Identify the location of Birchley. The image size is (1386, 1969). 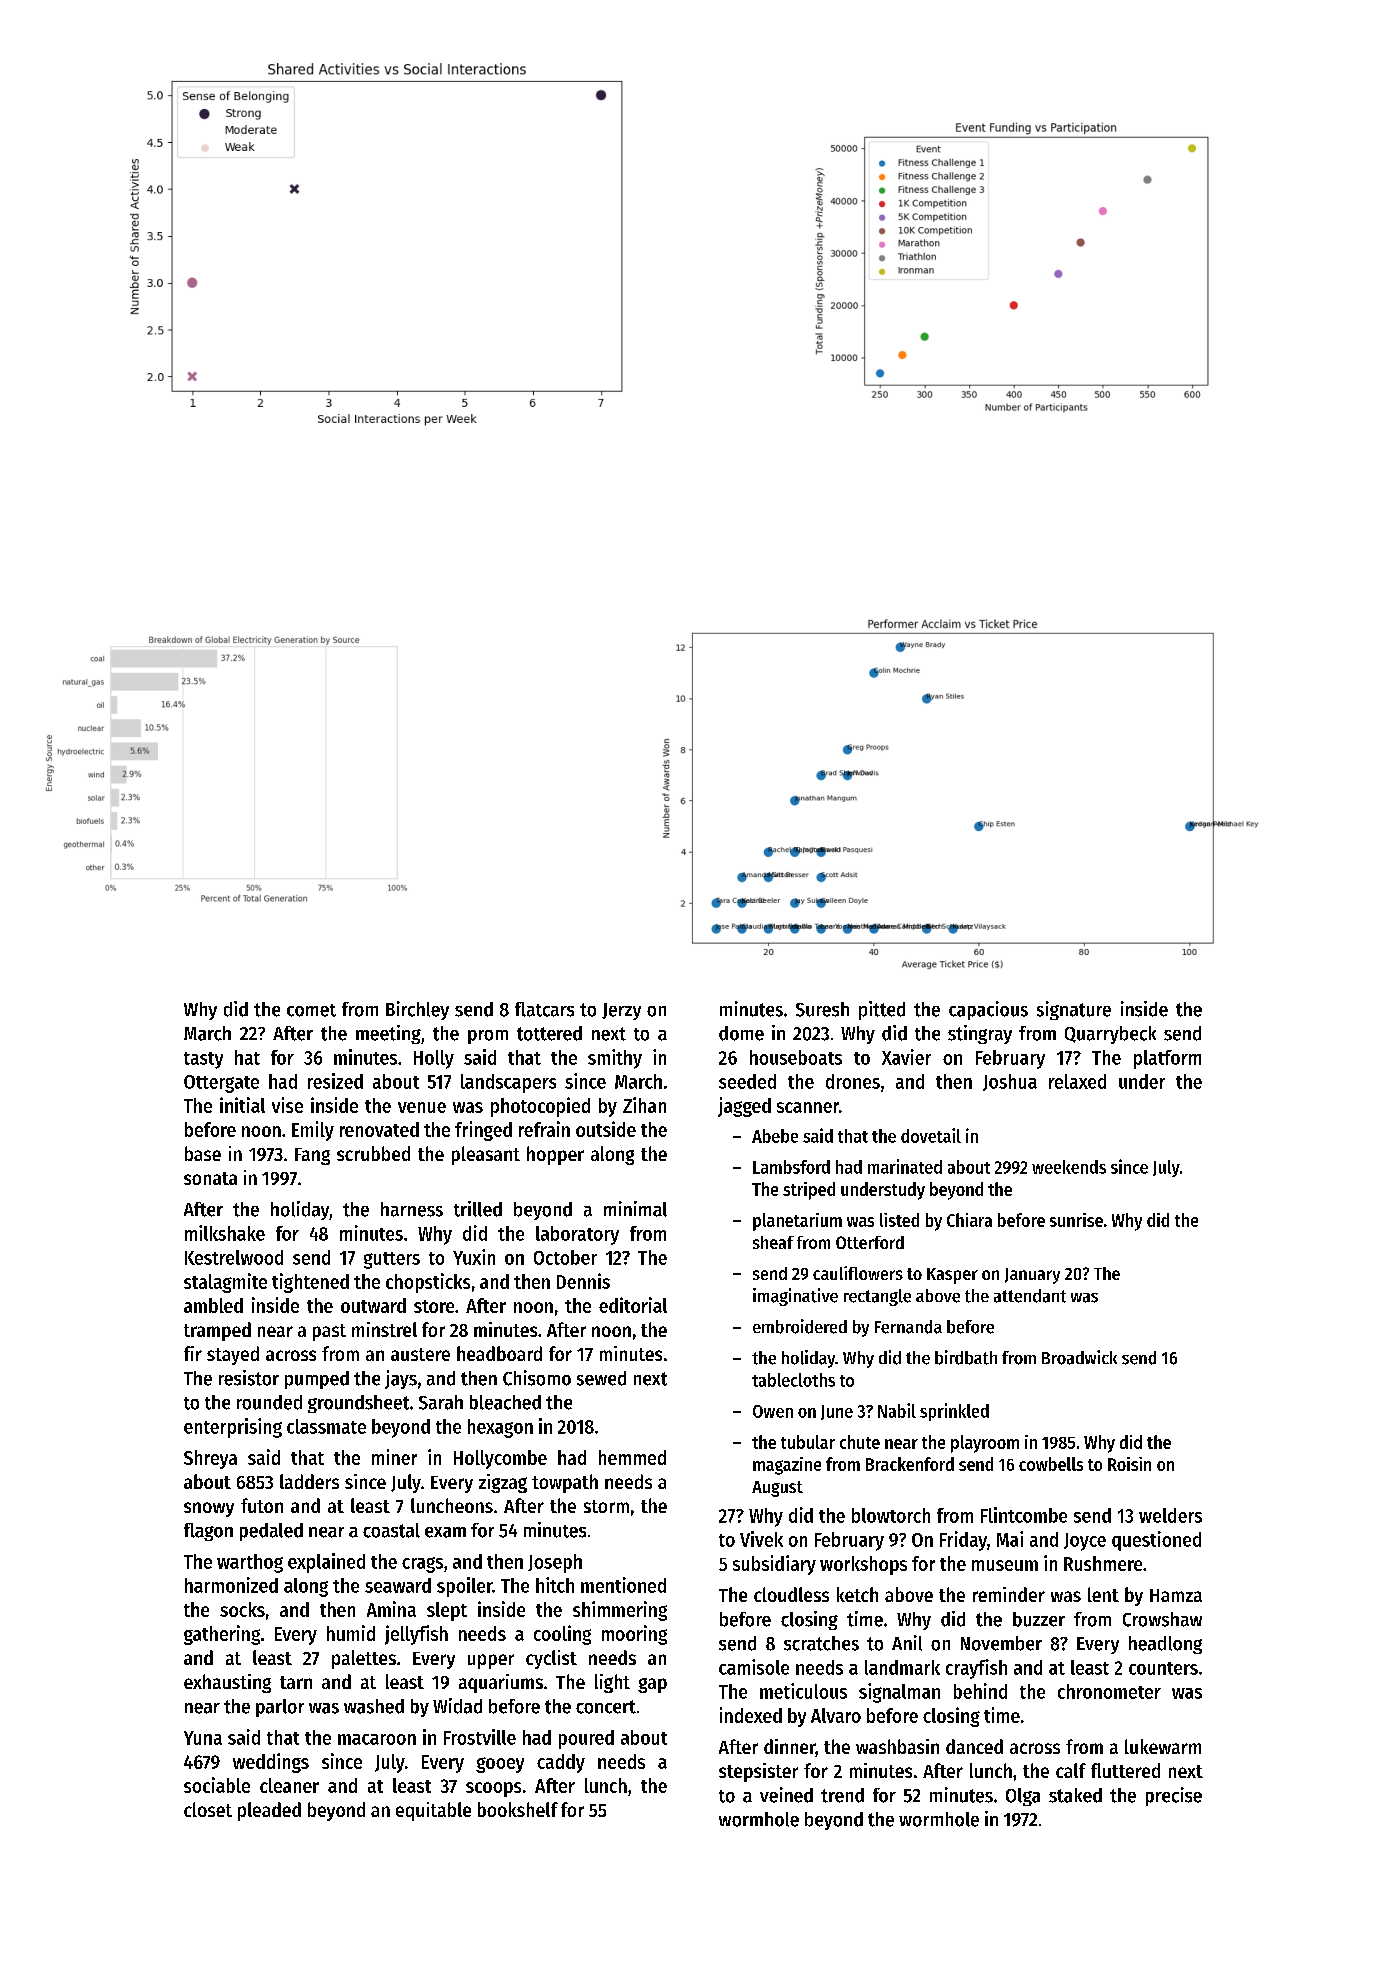
(417, 1010).
